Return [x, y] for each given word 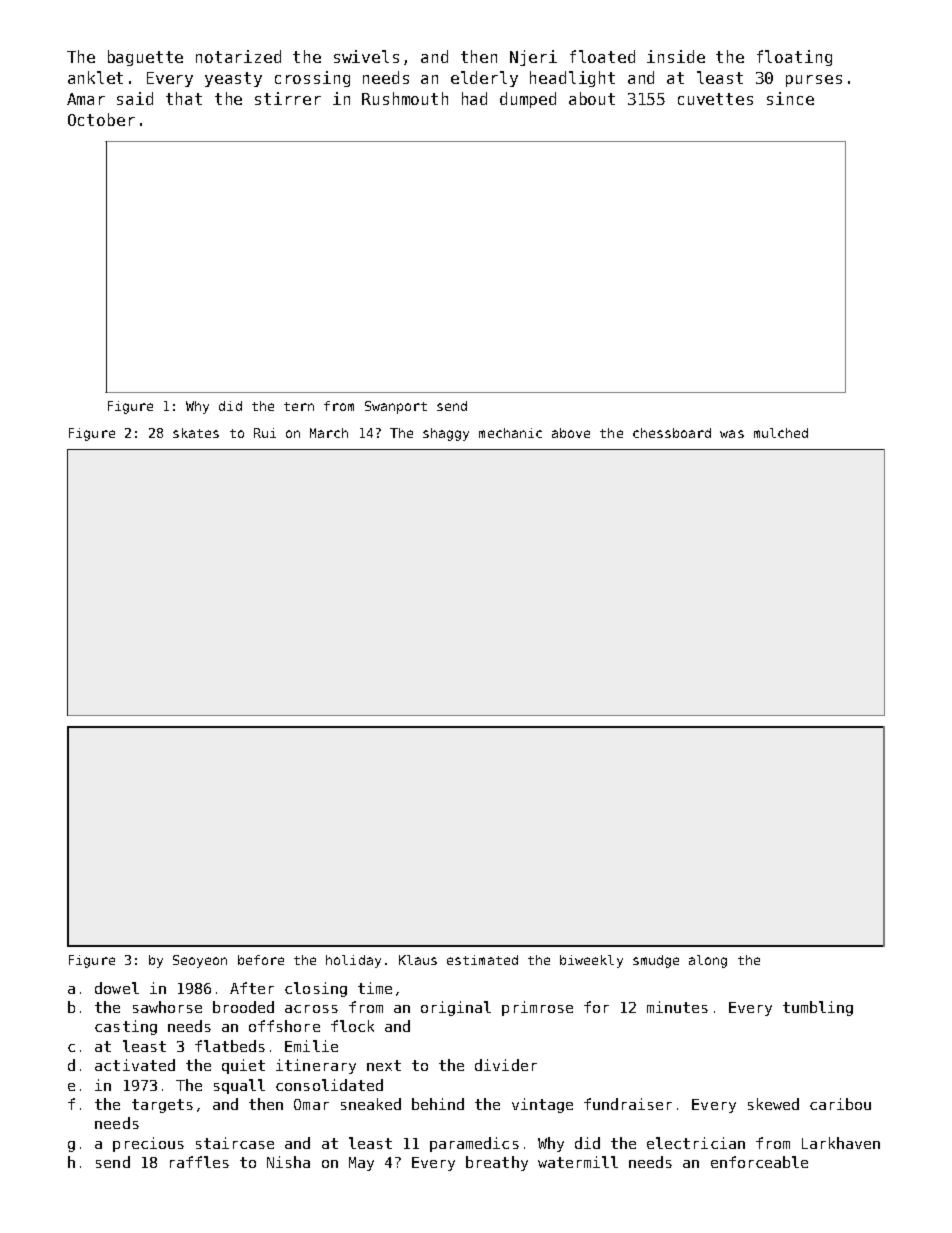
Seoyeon [200, 961]
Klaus [418, 960]
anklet [95, 77]
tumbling [818, 1008]
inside [676, 56]
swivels [366, 56]
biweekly [591, 961]
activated [135, 1065]
